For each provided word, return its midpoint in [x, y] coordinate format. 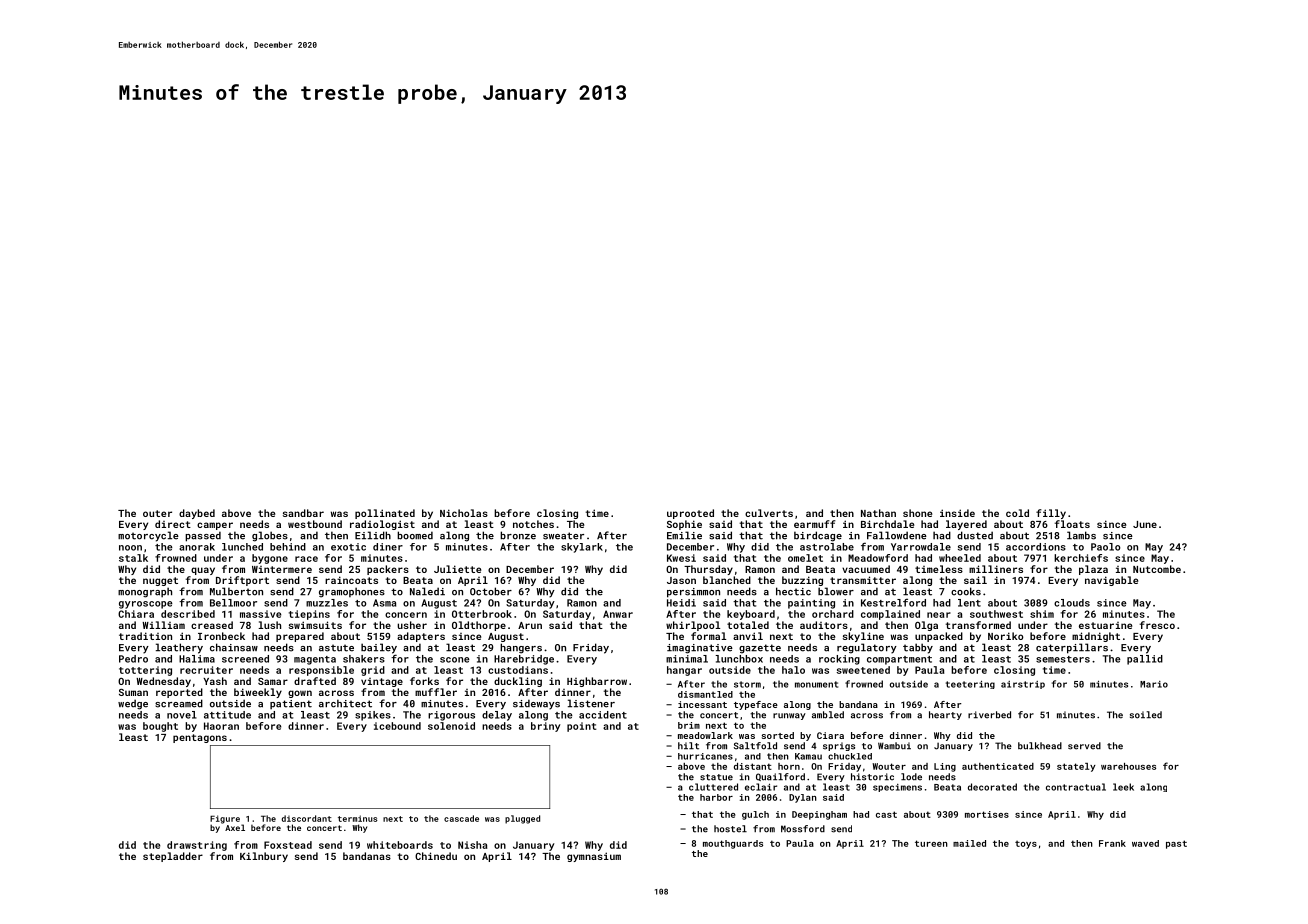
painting [811, 604]
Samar [273, 681]
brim [689, 725]
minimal [687, 659]
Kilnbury [264, 857]
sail [975, 580]
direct [173, 524]
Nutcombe [1157, 569]
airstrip [1023, 685]
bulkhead [1040, 746]
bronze [518, 535]
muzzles [327, 603]
